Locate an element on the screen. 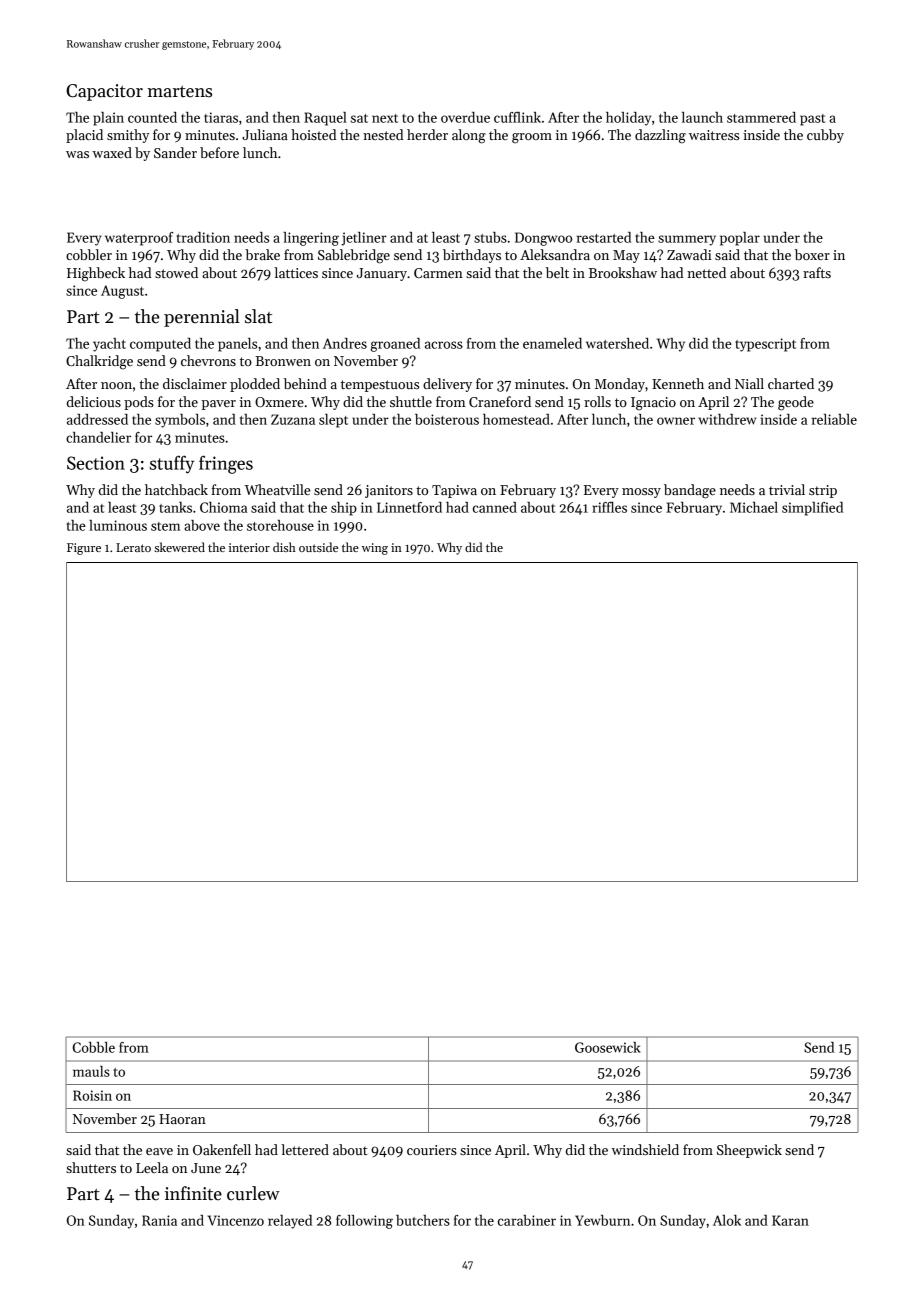 The width and height of the screenshot is (924, 1308). canned is located at coordinates (495, 507).
